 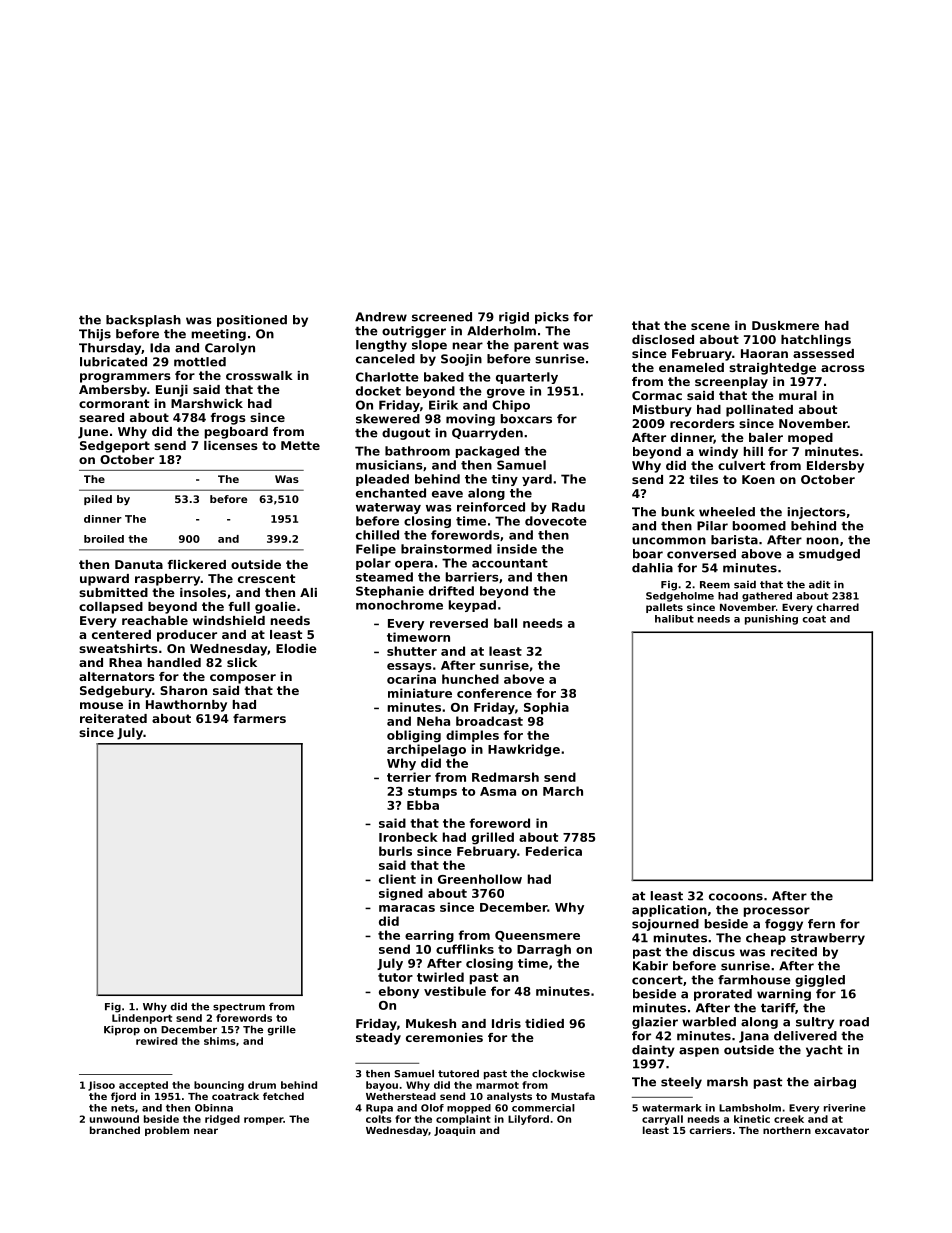 I want to click on skewered, so click(x=388, y=419).
